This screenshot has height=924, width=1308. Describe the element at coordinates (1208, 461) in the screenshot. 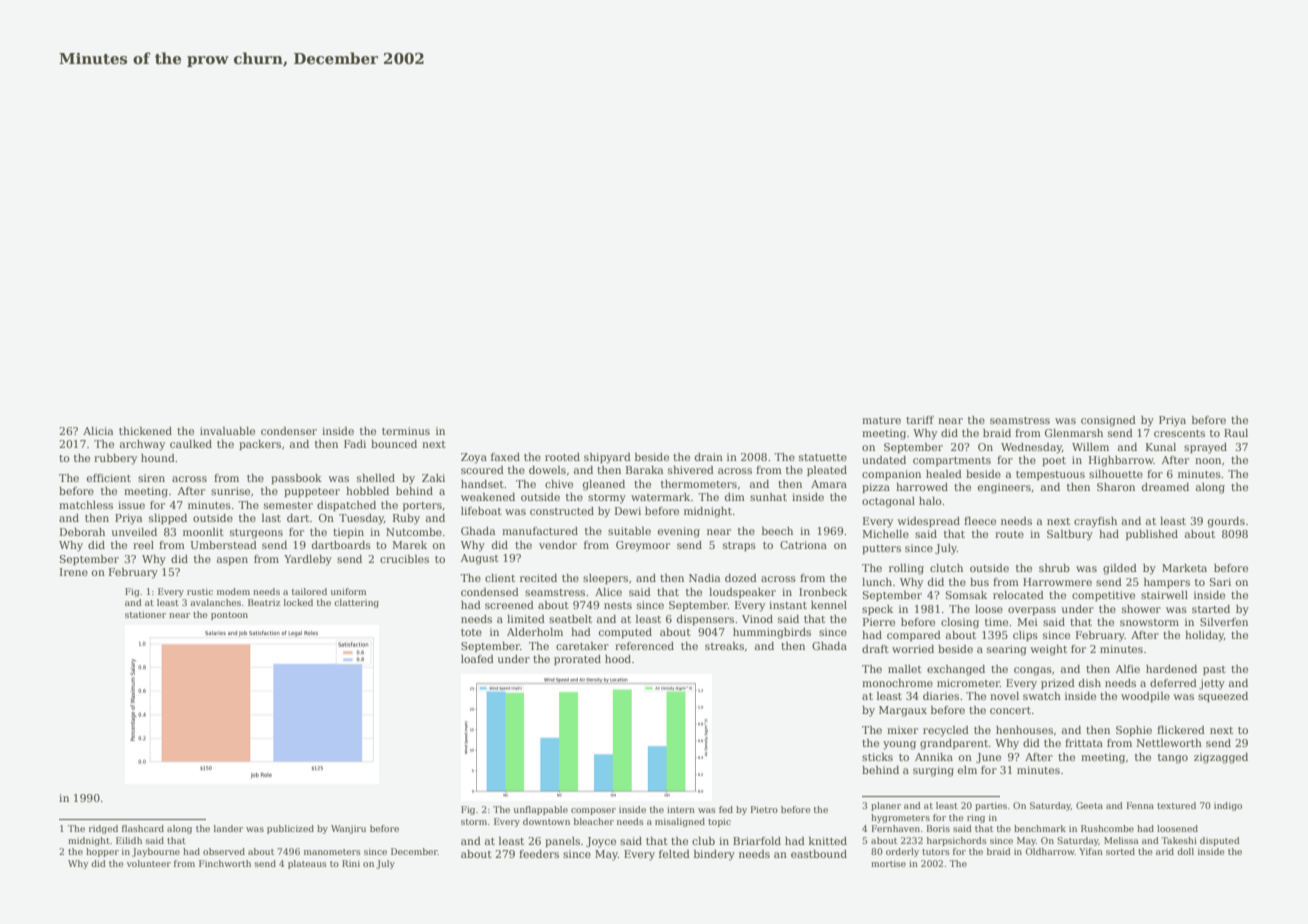

I see `noon` at that location.
